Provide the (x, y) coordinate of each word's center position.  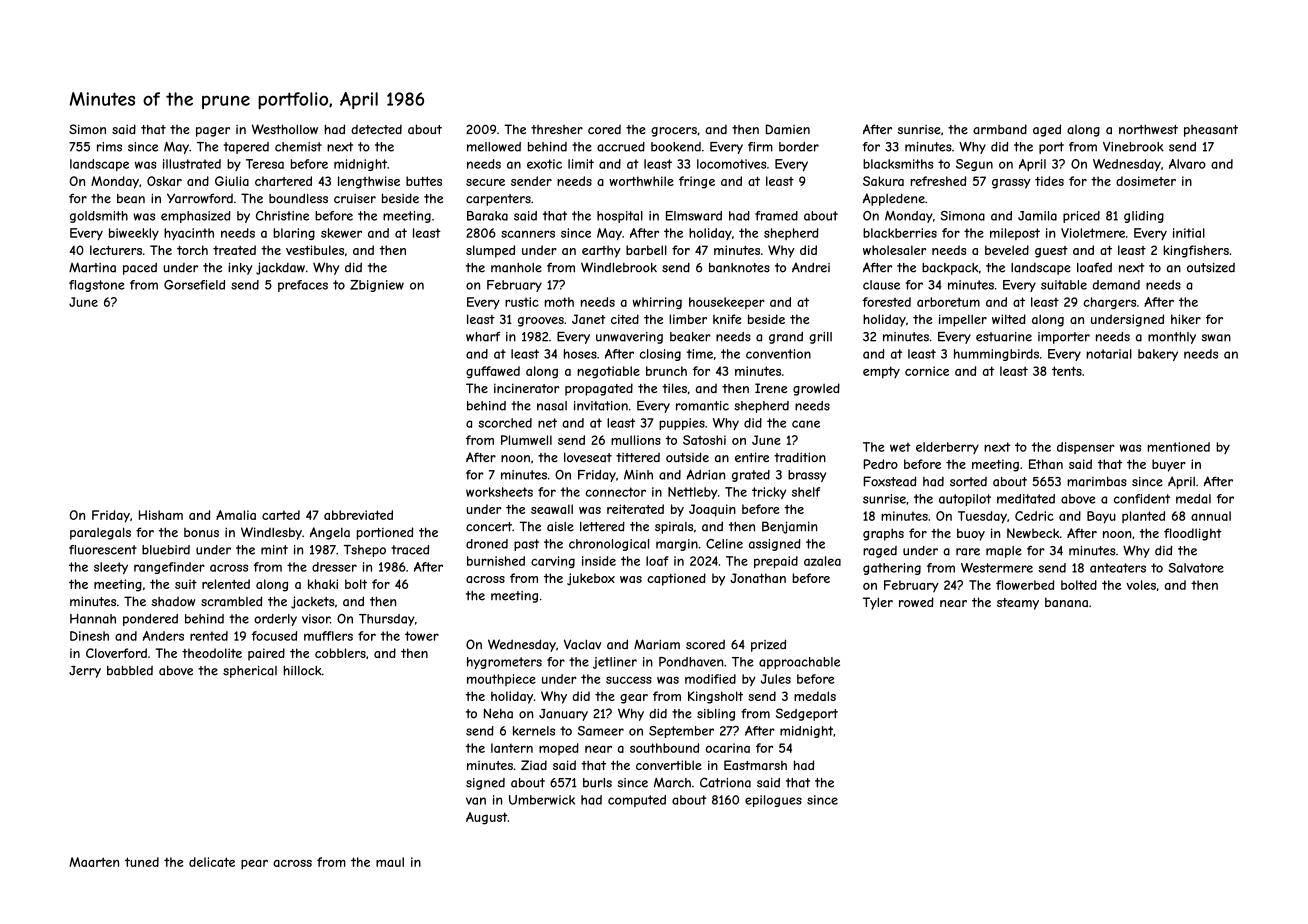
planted (1143, 517)
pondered (150, 620)
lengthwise (369, 182)
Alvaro (1187, 164)
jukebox (591, 579)
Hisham (161, 515)
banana (1066, 602)
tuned (142, 862)
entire (752, 457)
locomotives (731, 164)
